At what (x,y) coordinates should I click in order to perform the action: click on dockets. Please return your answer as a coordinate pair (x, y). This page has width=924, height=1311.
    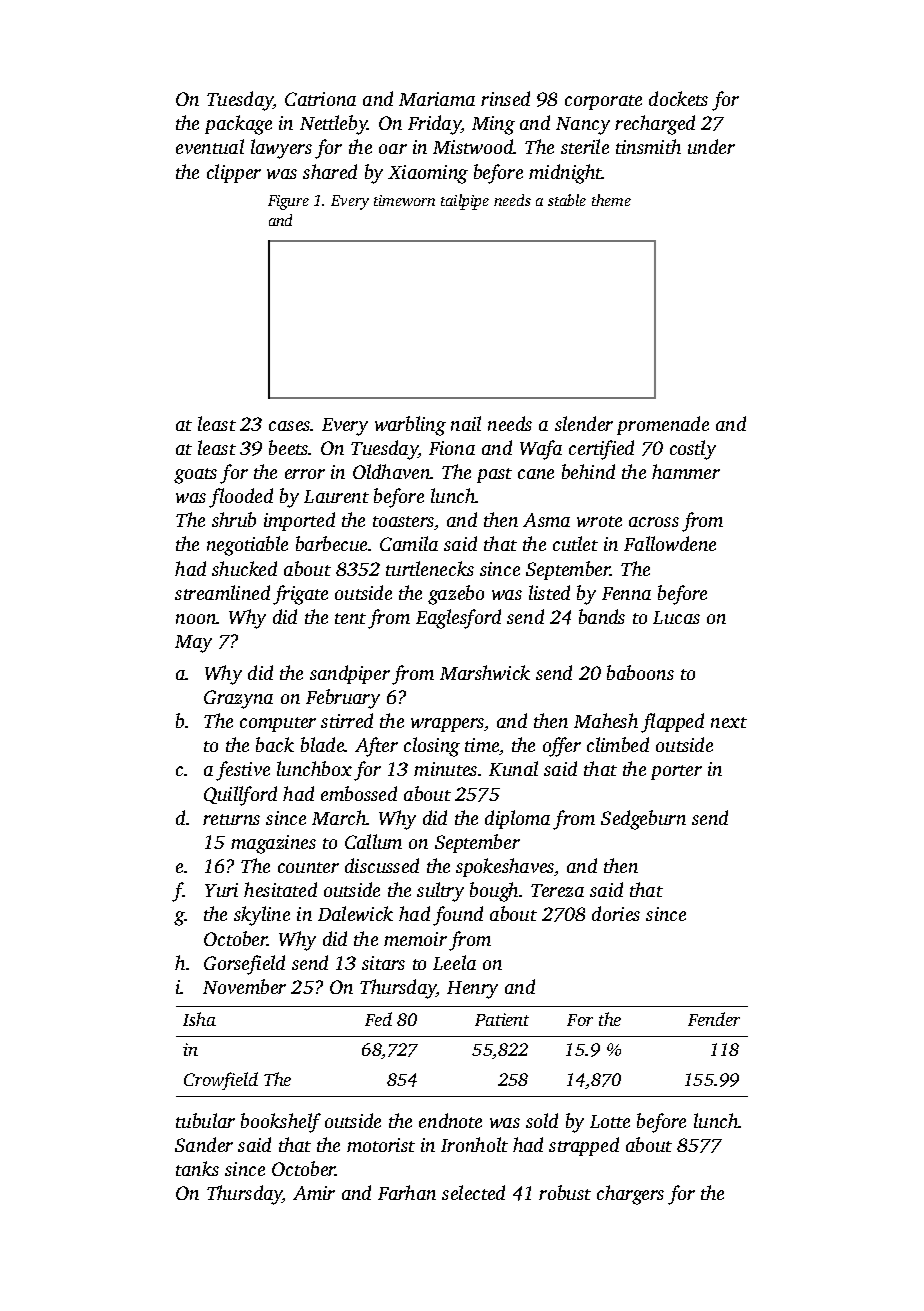
    Looking at the image, I should click on (678, 98).
